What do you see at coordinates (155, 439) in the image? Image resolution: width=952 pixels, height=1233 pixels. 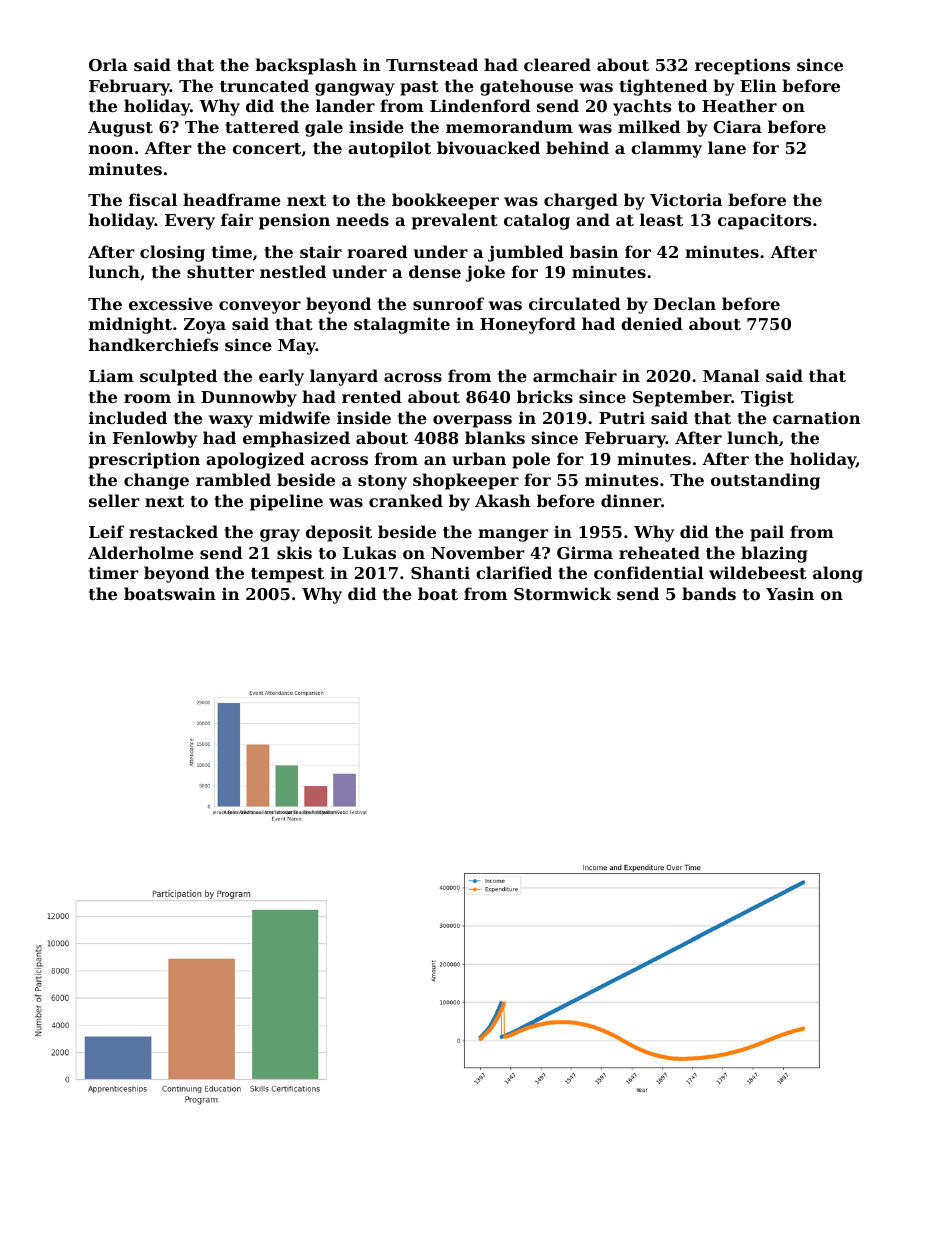 I see `Fenlowby` at bounding box center [155, 439].
